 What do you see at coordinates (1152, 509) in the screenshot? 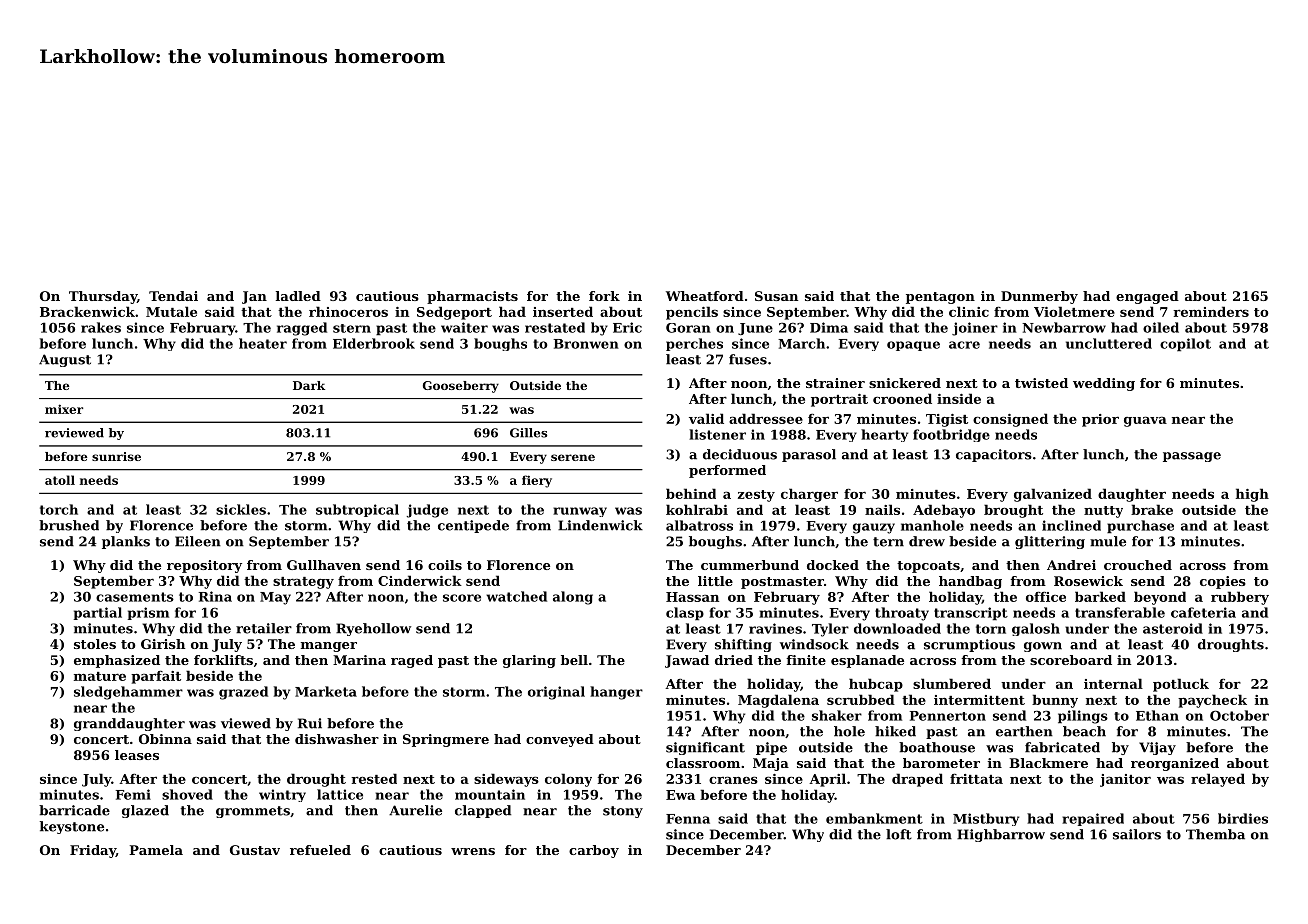
I see `brake` at bounding box center [1152, 509].
